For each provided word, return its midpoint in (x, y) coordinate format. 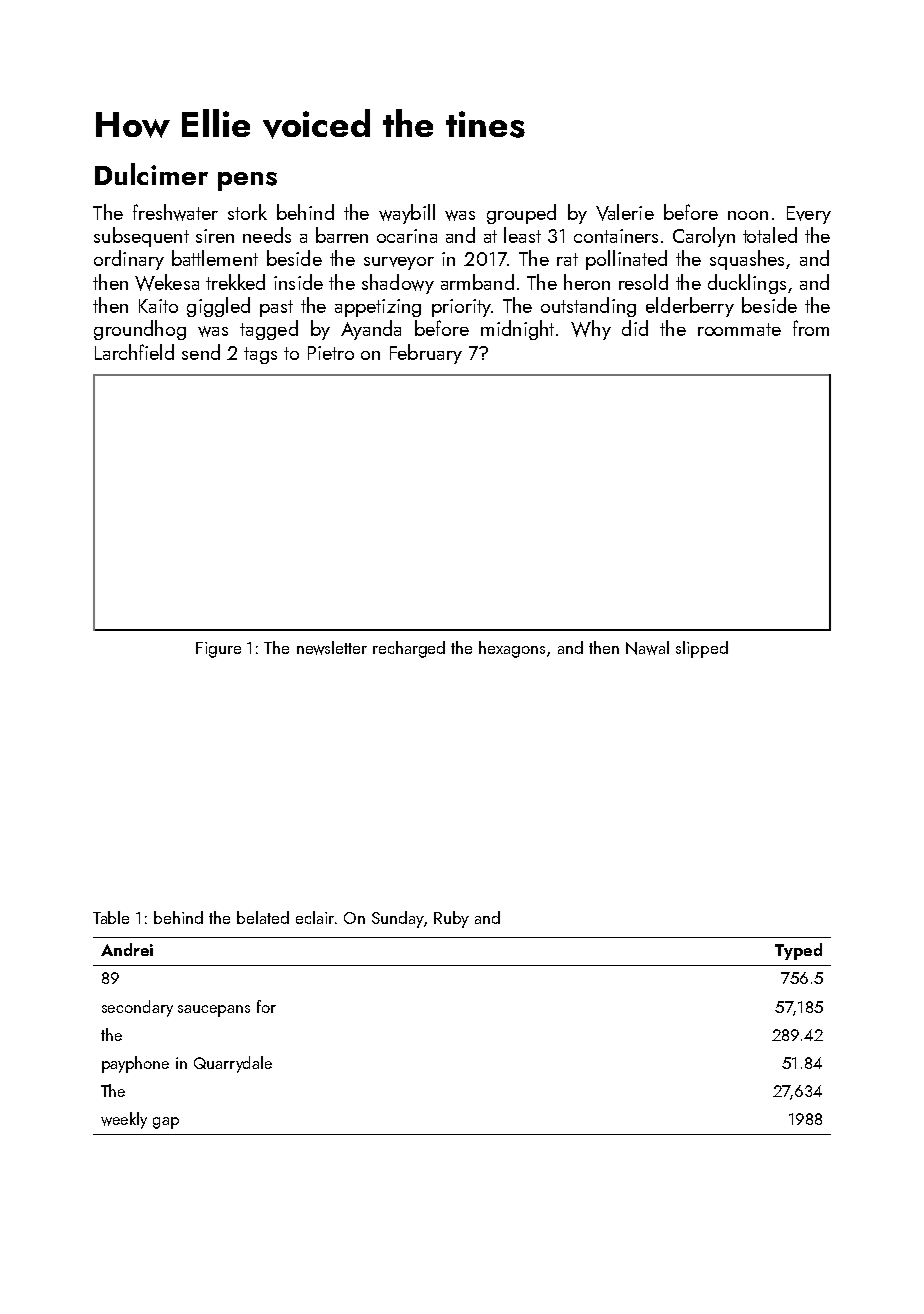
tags (260, 355)
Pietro (331, 353)
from (811, 328)
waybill (407, 214)
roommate (739, 329)
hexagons (512, 649)
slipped (702, 649)
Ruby (451, 919)
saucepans (214, 1011)
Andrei (127, 949)
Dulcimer (151, 174)
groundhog (140, 330)
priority (461, 308)
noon (748, 215)
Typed (798, 951)
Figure (218, 650)
